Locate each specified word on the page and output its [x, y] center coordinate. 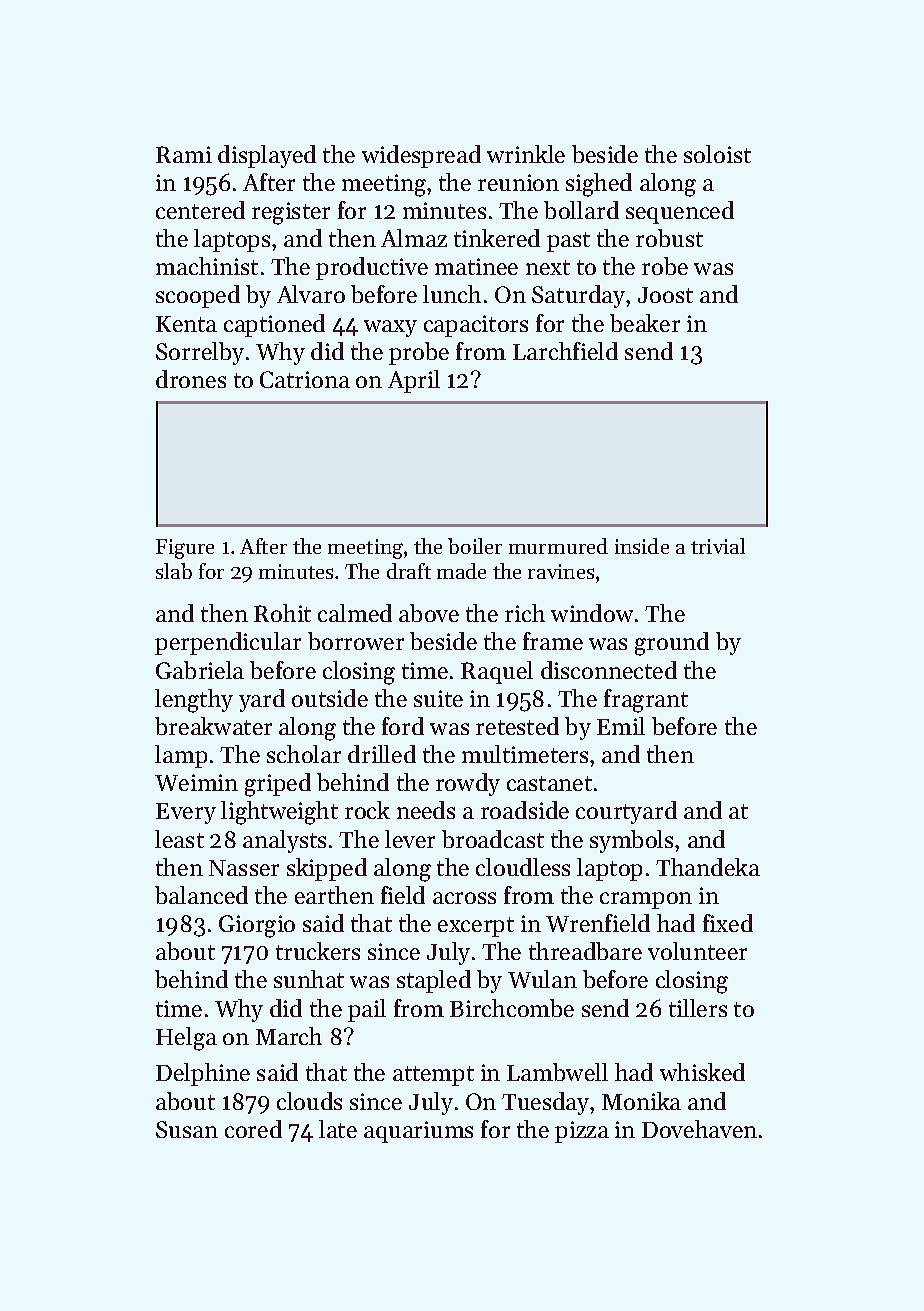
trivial [718, 546]
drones [191, 379]
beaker [645, 323]
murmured [558, 546]
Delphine [203, 1074]
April [414, 381]
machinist [207, 266]
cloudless [523, 867]
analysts [284, 841]
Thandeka [708, 867]
